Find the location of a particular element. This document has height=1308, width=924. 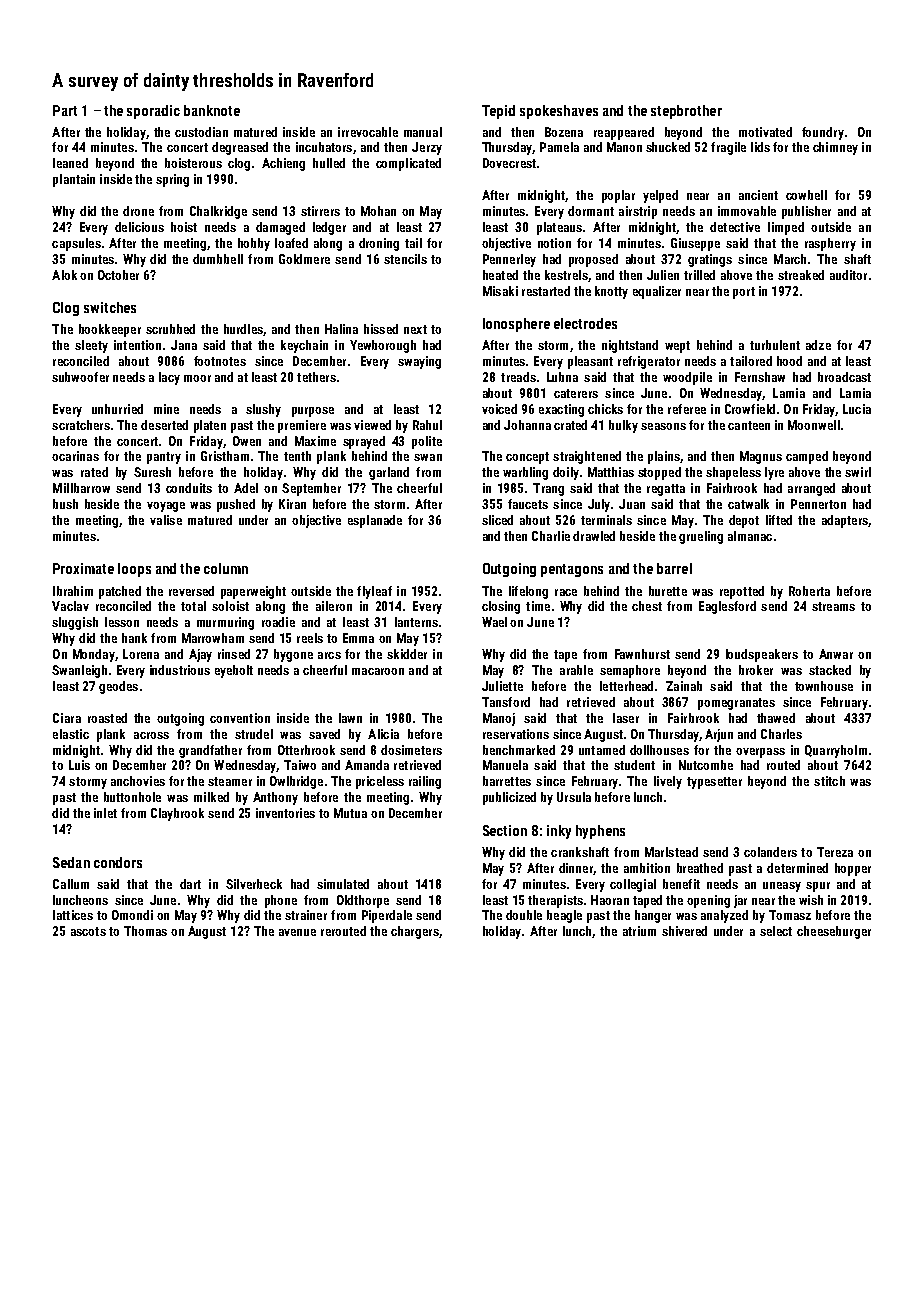

tenth is located at coordinates (297, 456).
